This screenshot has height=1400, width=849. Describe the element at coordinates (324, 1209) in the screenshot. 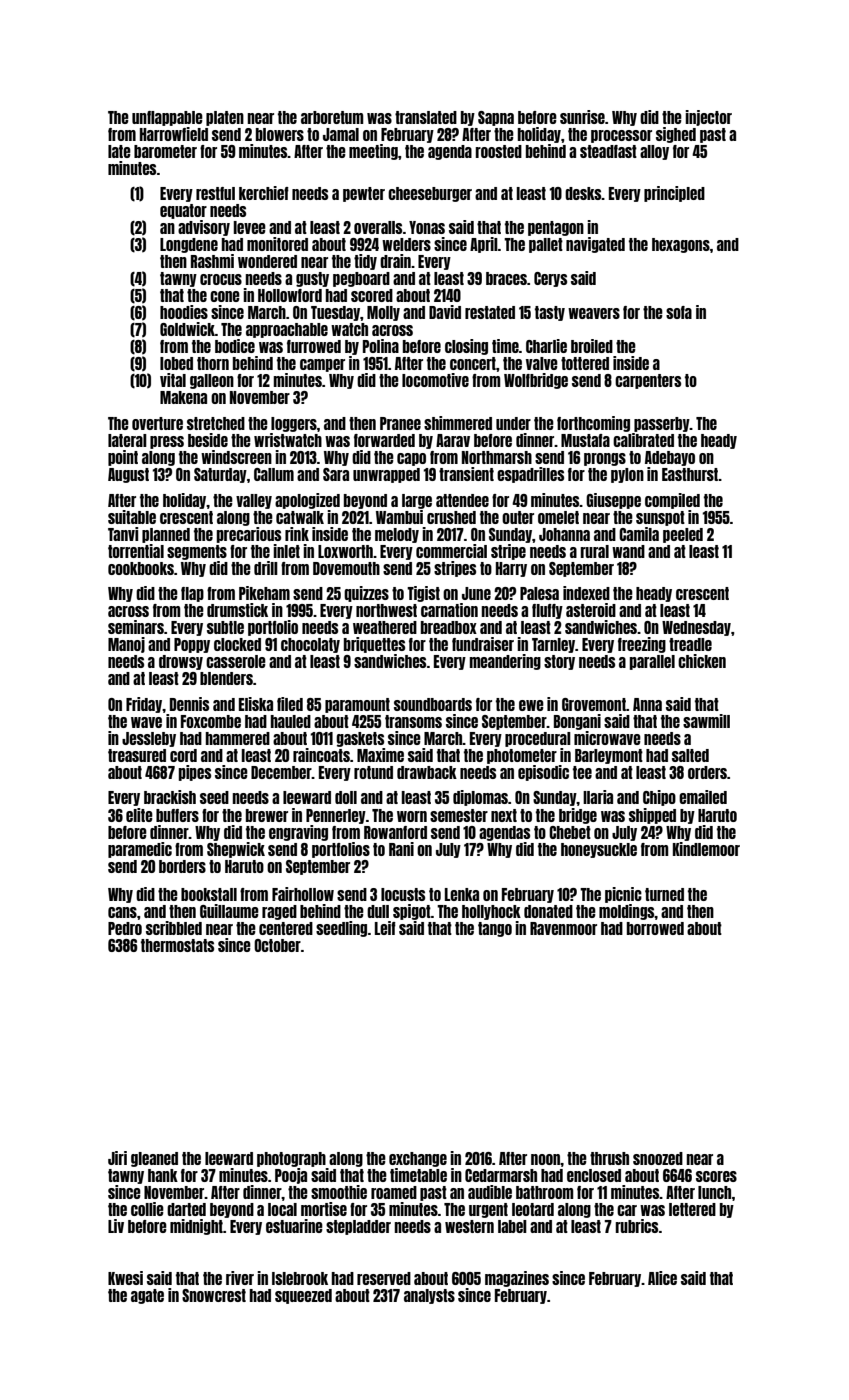

I see `mortise` at that location.
